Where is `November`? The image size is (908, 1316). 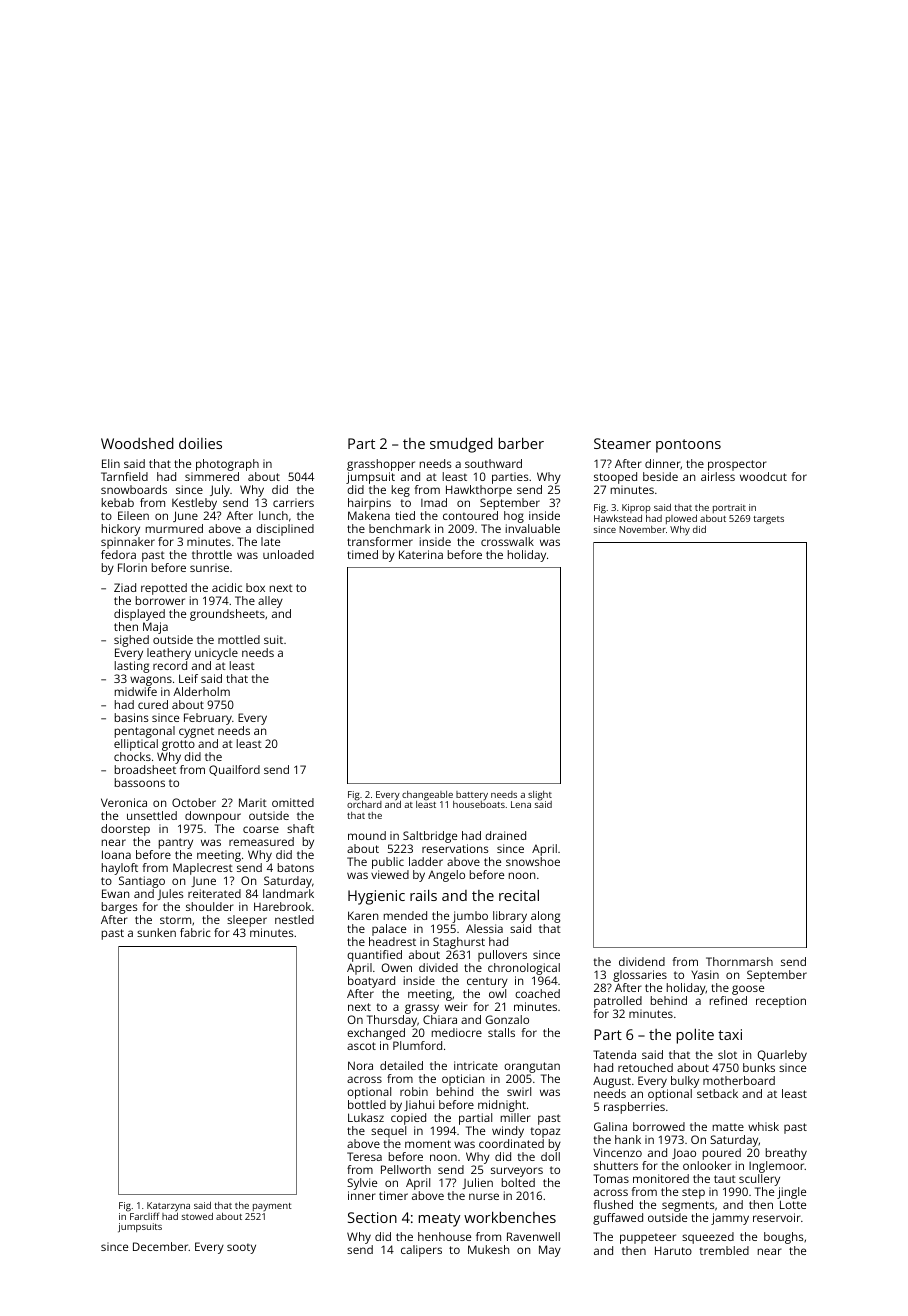 November is located at coordinates (642, 529).
